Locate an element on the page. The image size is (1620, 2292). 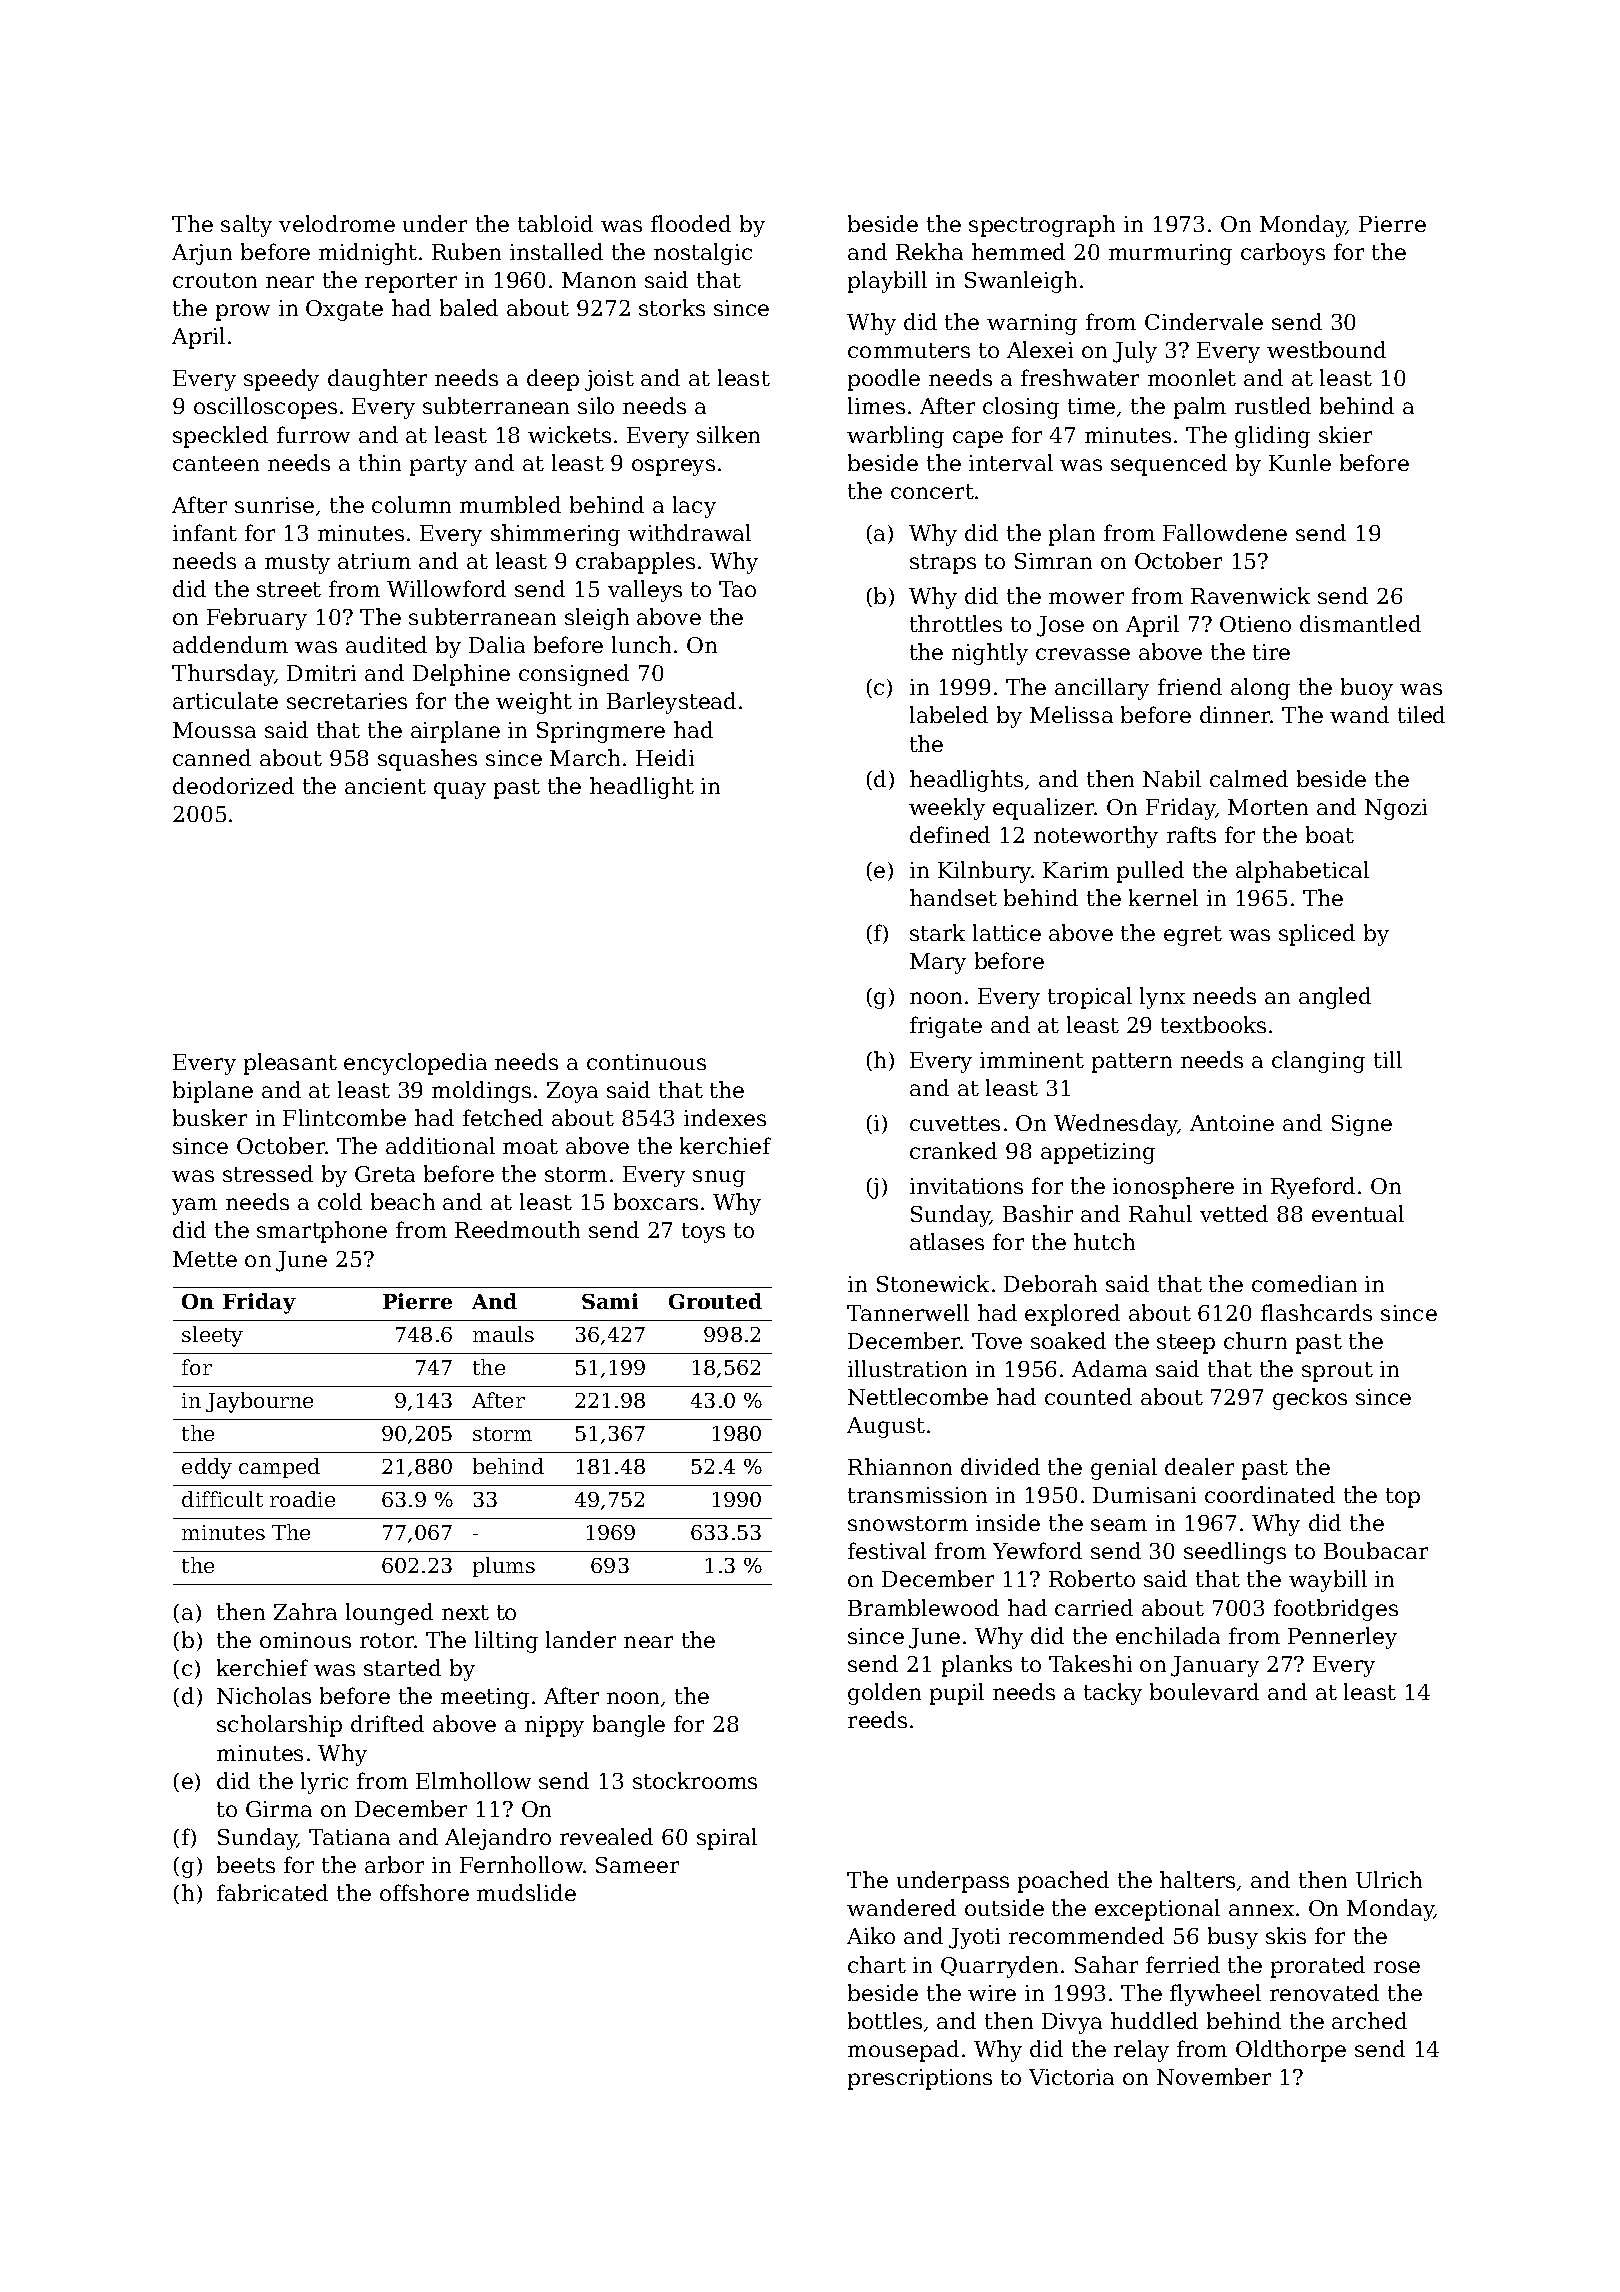
scholarship is located at coordinates (279, 1726).
